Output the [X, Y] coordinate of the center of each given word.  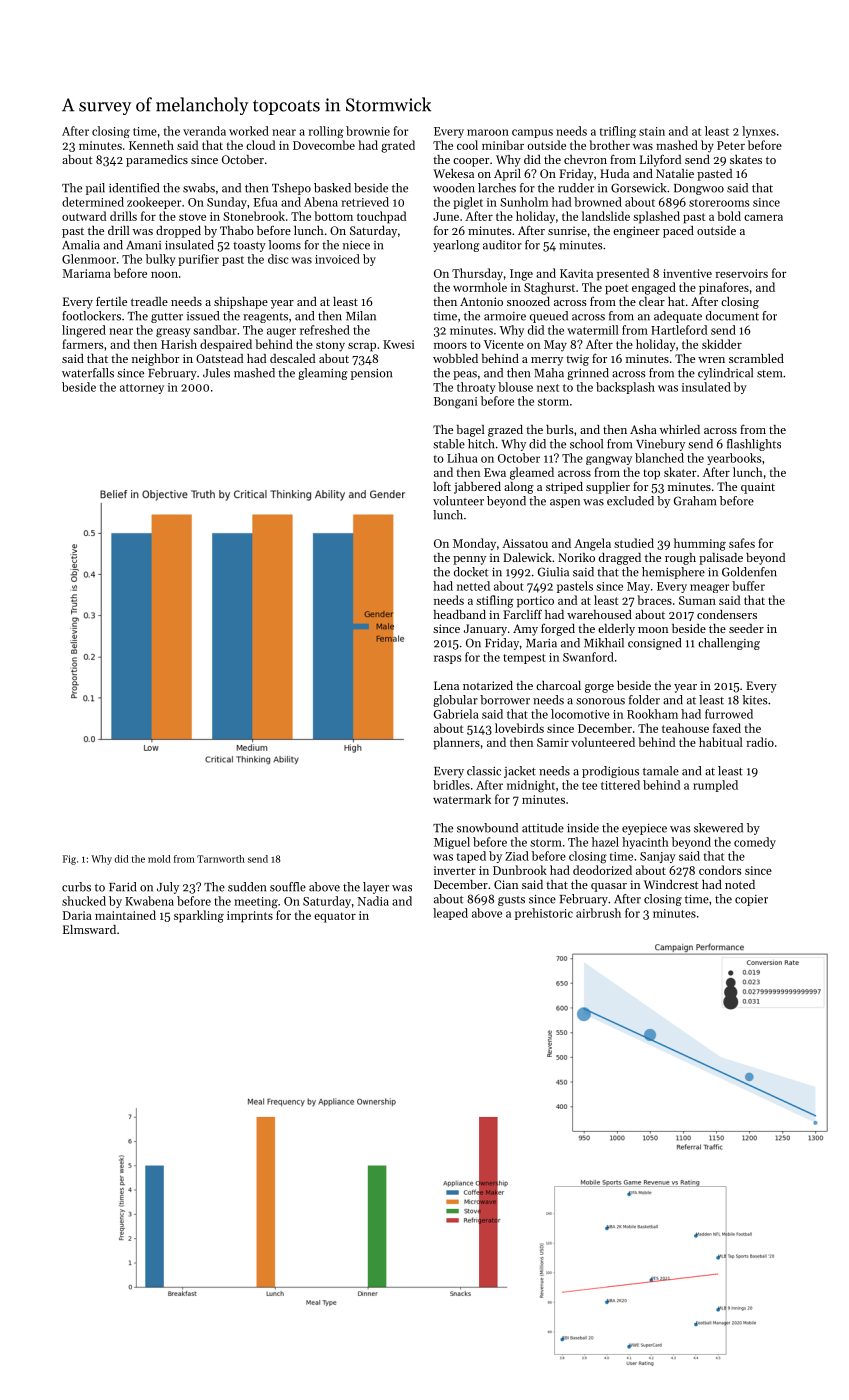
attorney [142, 389]
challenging [729, 644]
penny [469, 560]
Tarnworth [221, 859]
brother [609, 145]
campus [532, 133]
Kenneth [151, 145]
